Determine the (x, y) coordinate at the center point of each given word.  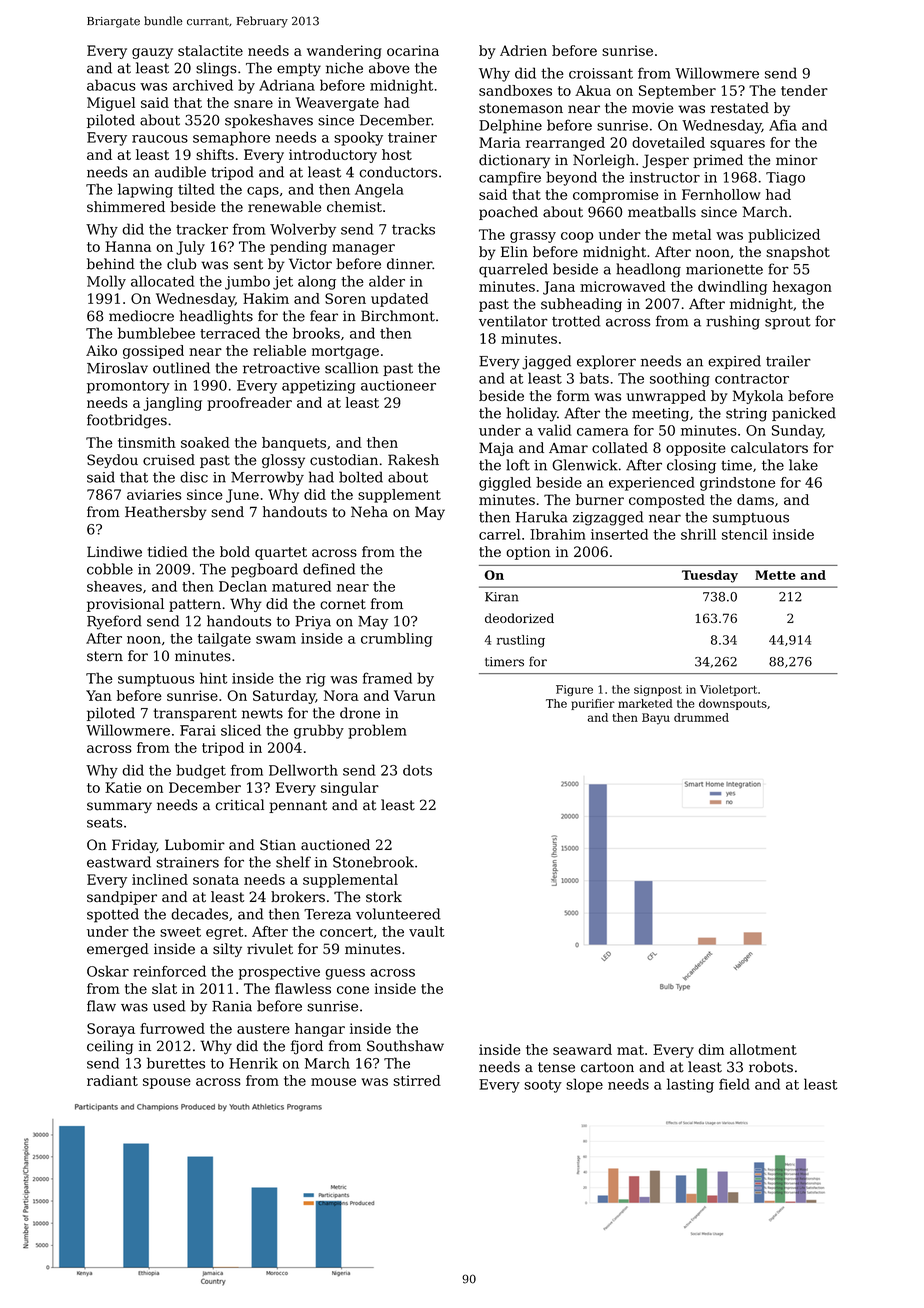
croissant (601, 73)
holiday (531, 414)
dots (417, 770)
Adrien (523, 50)
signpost (658, 690)
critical (239, 805)
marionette (724, 269)
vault (427, 931)
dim (711, 1049)
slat (164, 988)
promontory (128, 387)
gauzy (152, 53)
